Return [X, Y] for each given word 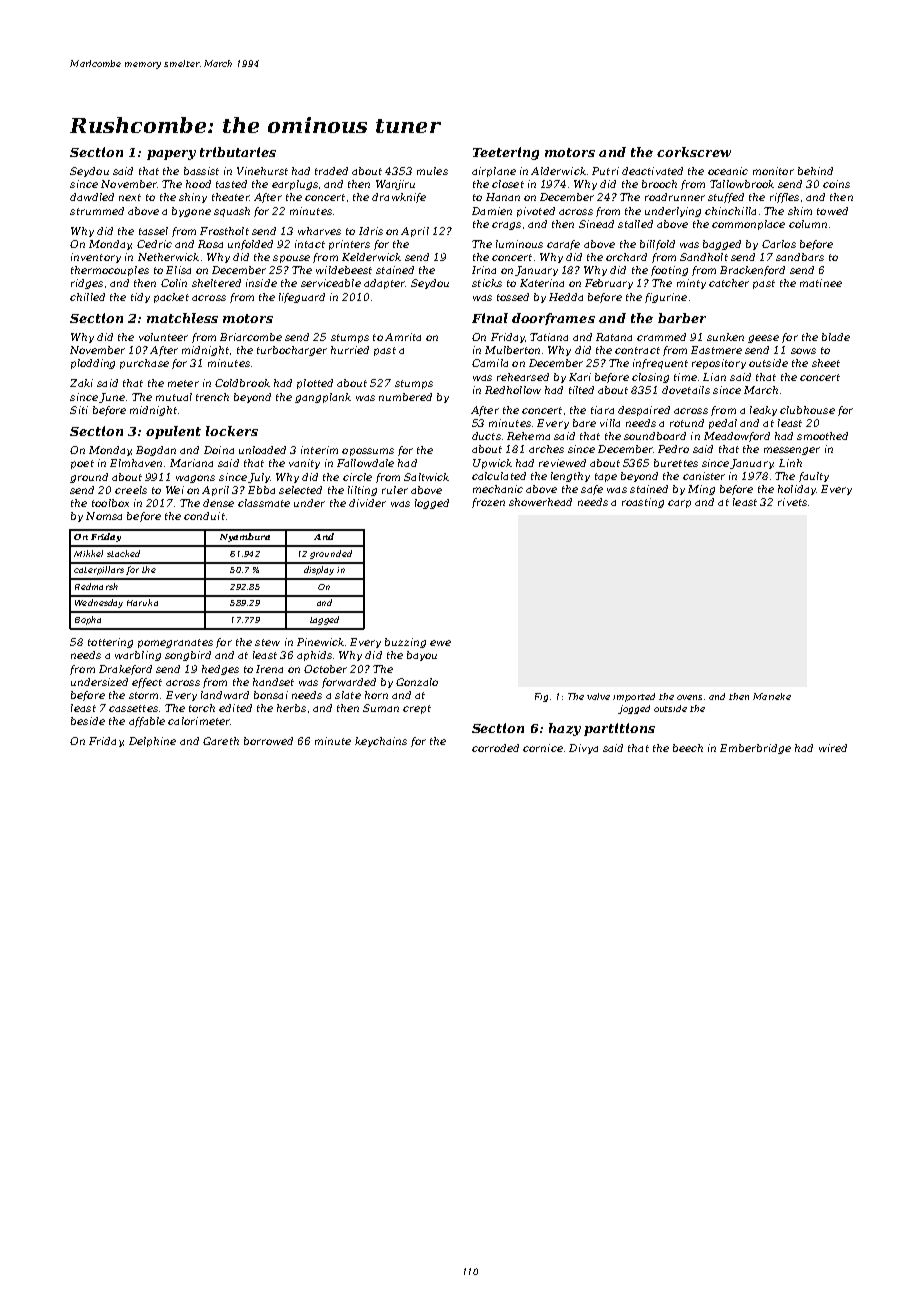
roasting [643, 503]
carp [679, 504]
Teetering [506, 153]
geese [763, 339]
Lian [714, 377]
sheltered [216, 283]
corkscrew [694, 152]
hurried [350, 350]
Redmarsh [96, 586]
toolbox [110, 503]
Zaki [81, 383]
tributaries [238, 152]
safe [592, 490]
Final [490, 318]
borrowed [268, 741]
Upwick [492, 464]
